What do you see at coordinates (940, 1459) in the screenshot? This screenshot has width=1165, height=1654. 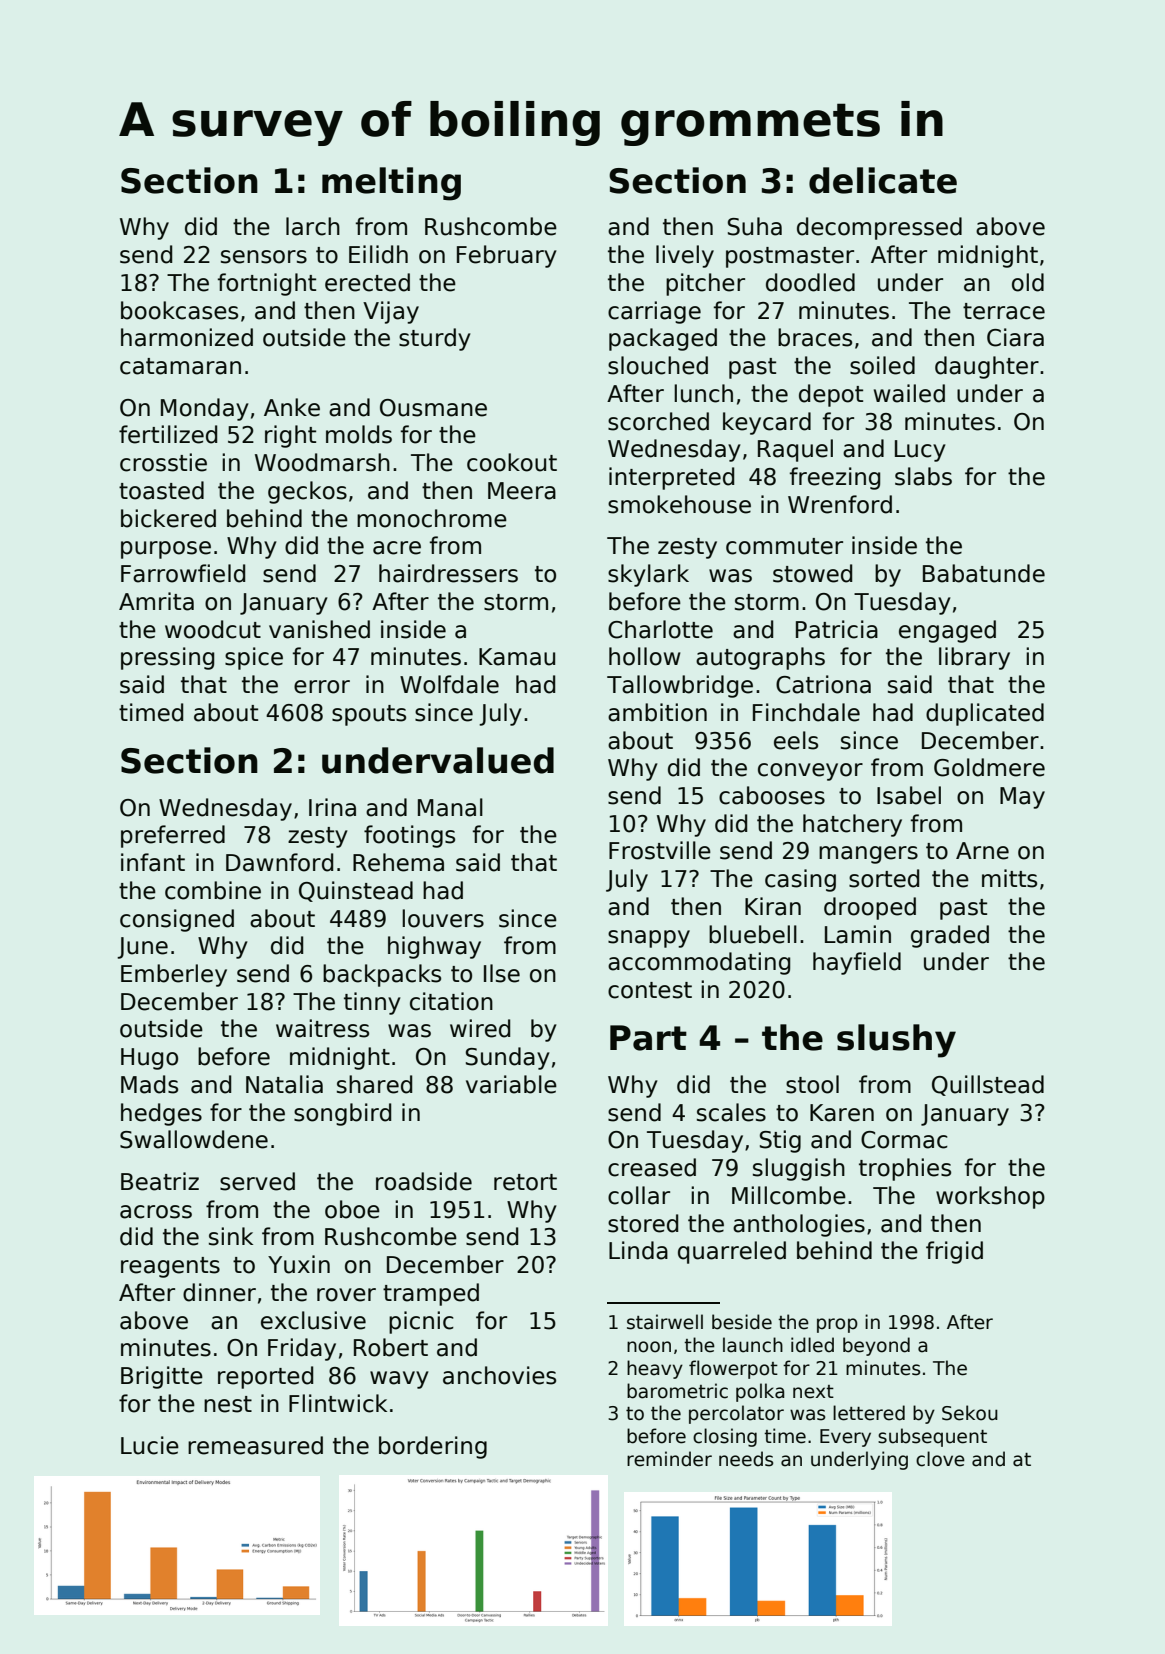 I see `clove` at bounding box center [940, 1459].
